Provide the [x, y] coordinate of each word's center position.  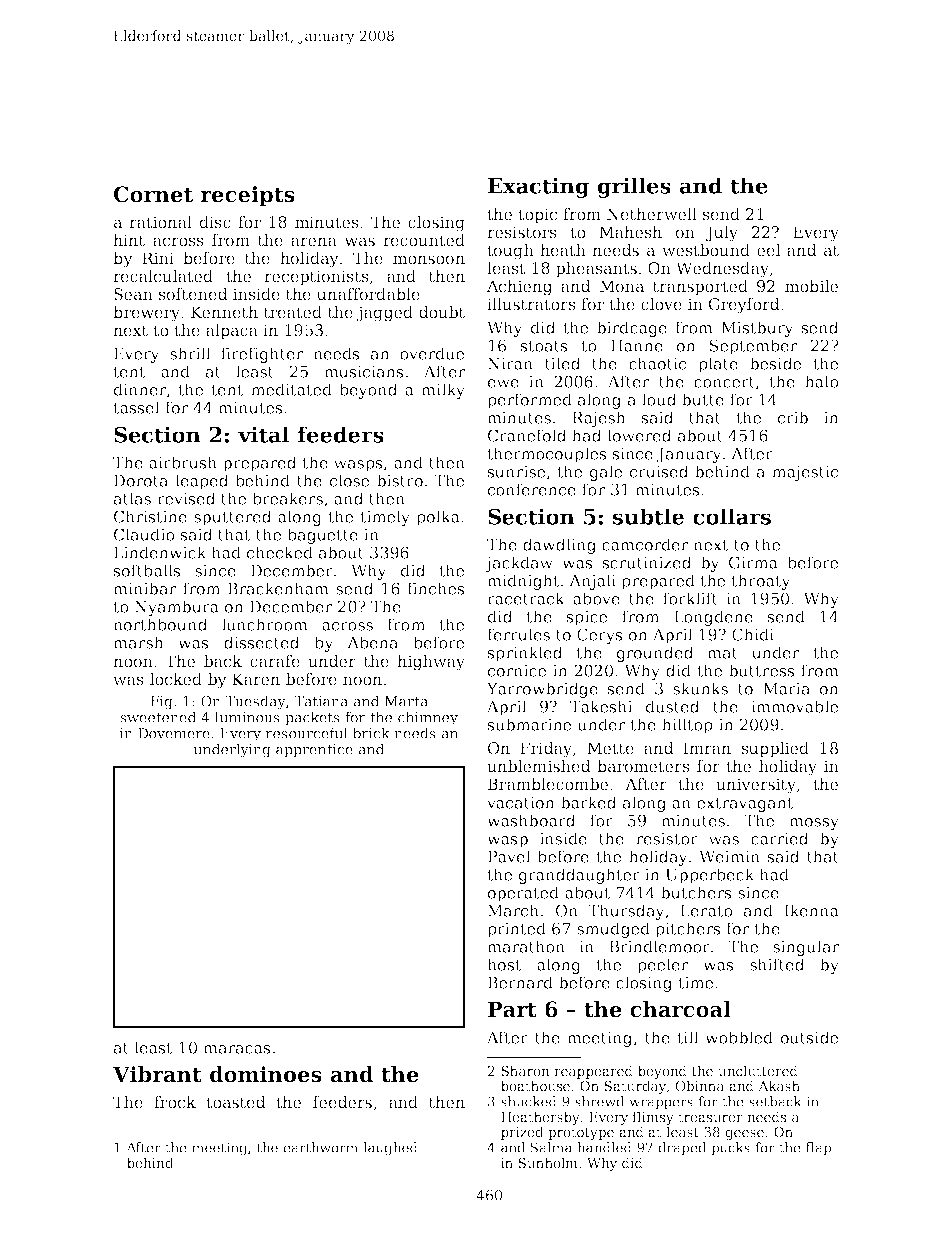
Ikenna [811, 910]
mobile [811, 286]
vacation [521, 803]
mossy [814, 824]
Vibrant [157, 1074]
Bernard [520, 982]
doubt [442, 312]
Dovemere [174, 733]
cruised [659, 471]
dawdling [559, 546]
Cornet [153, 194]
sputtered [232, 518]
